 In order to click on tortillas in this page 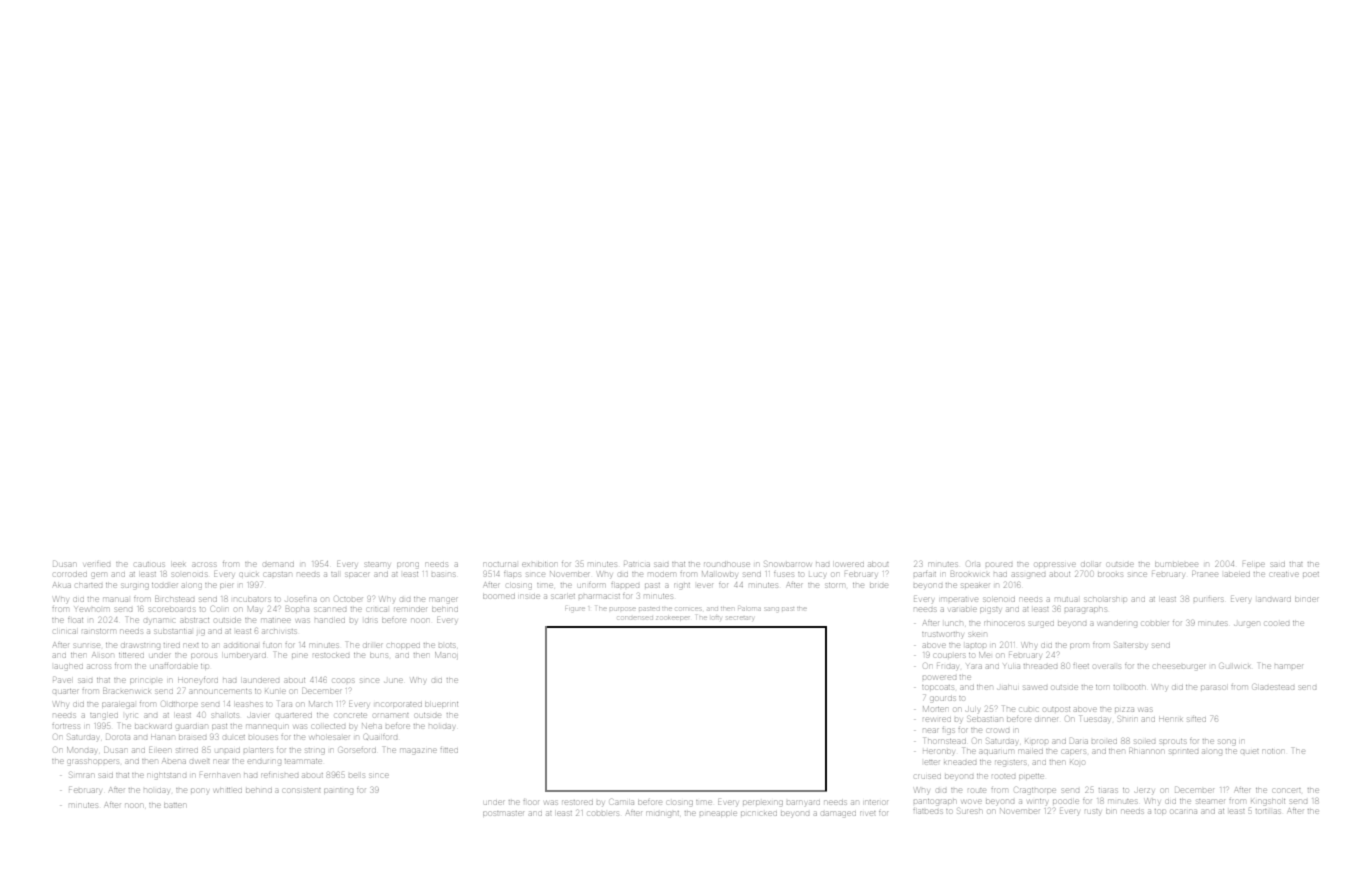, I will do `click(1268, 811)`.
